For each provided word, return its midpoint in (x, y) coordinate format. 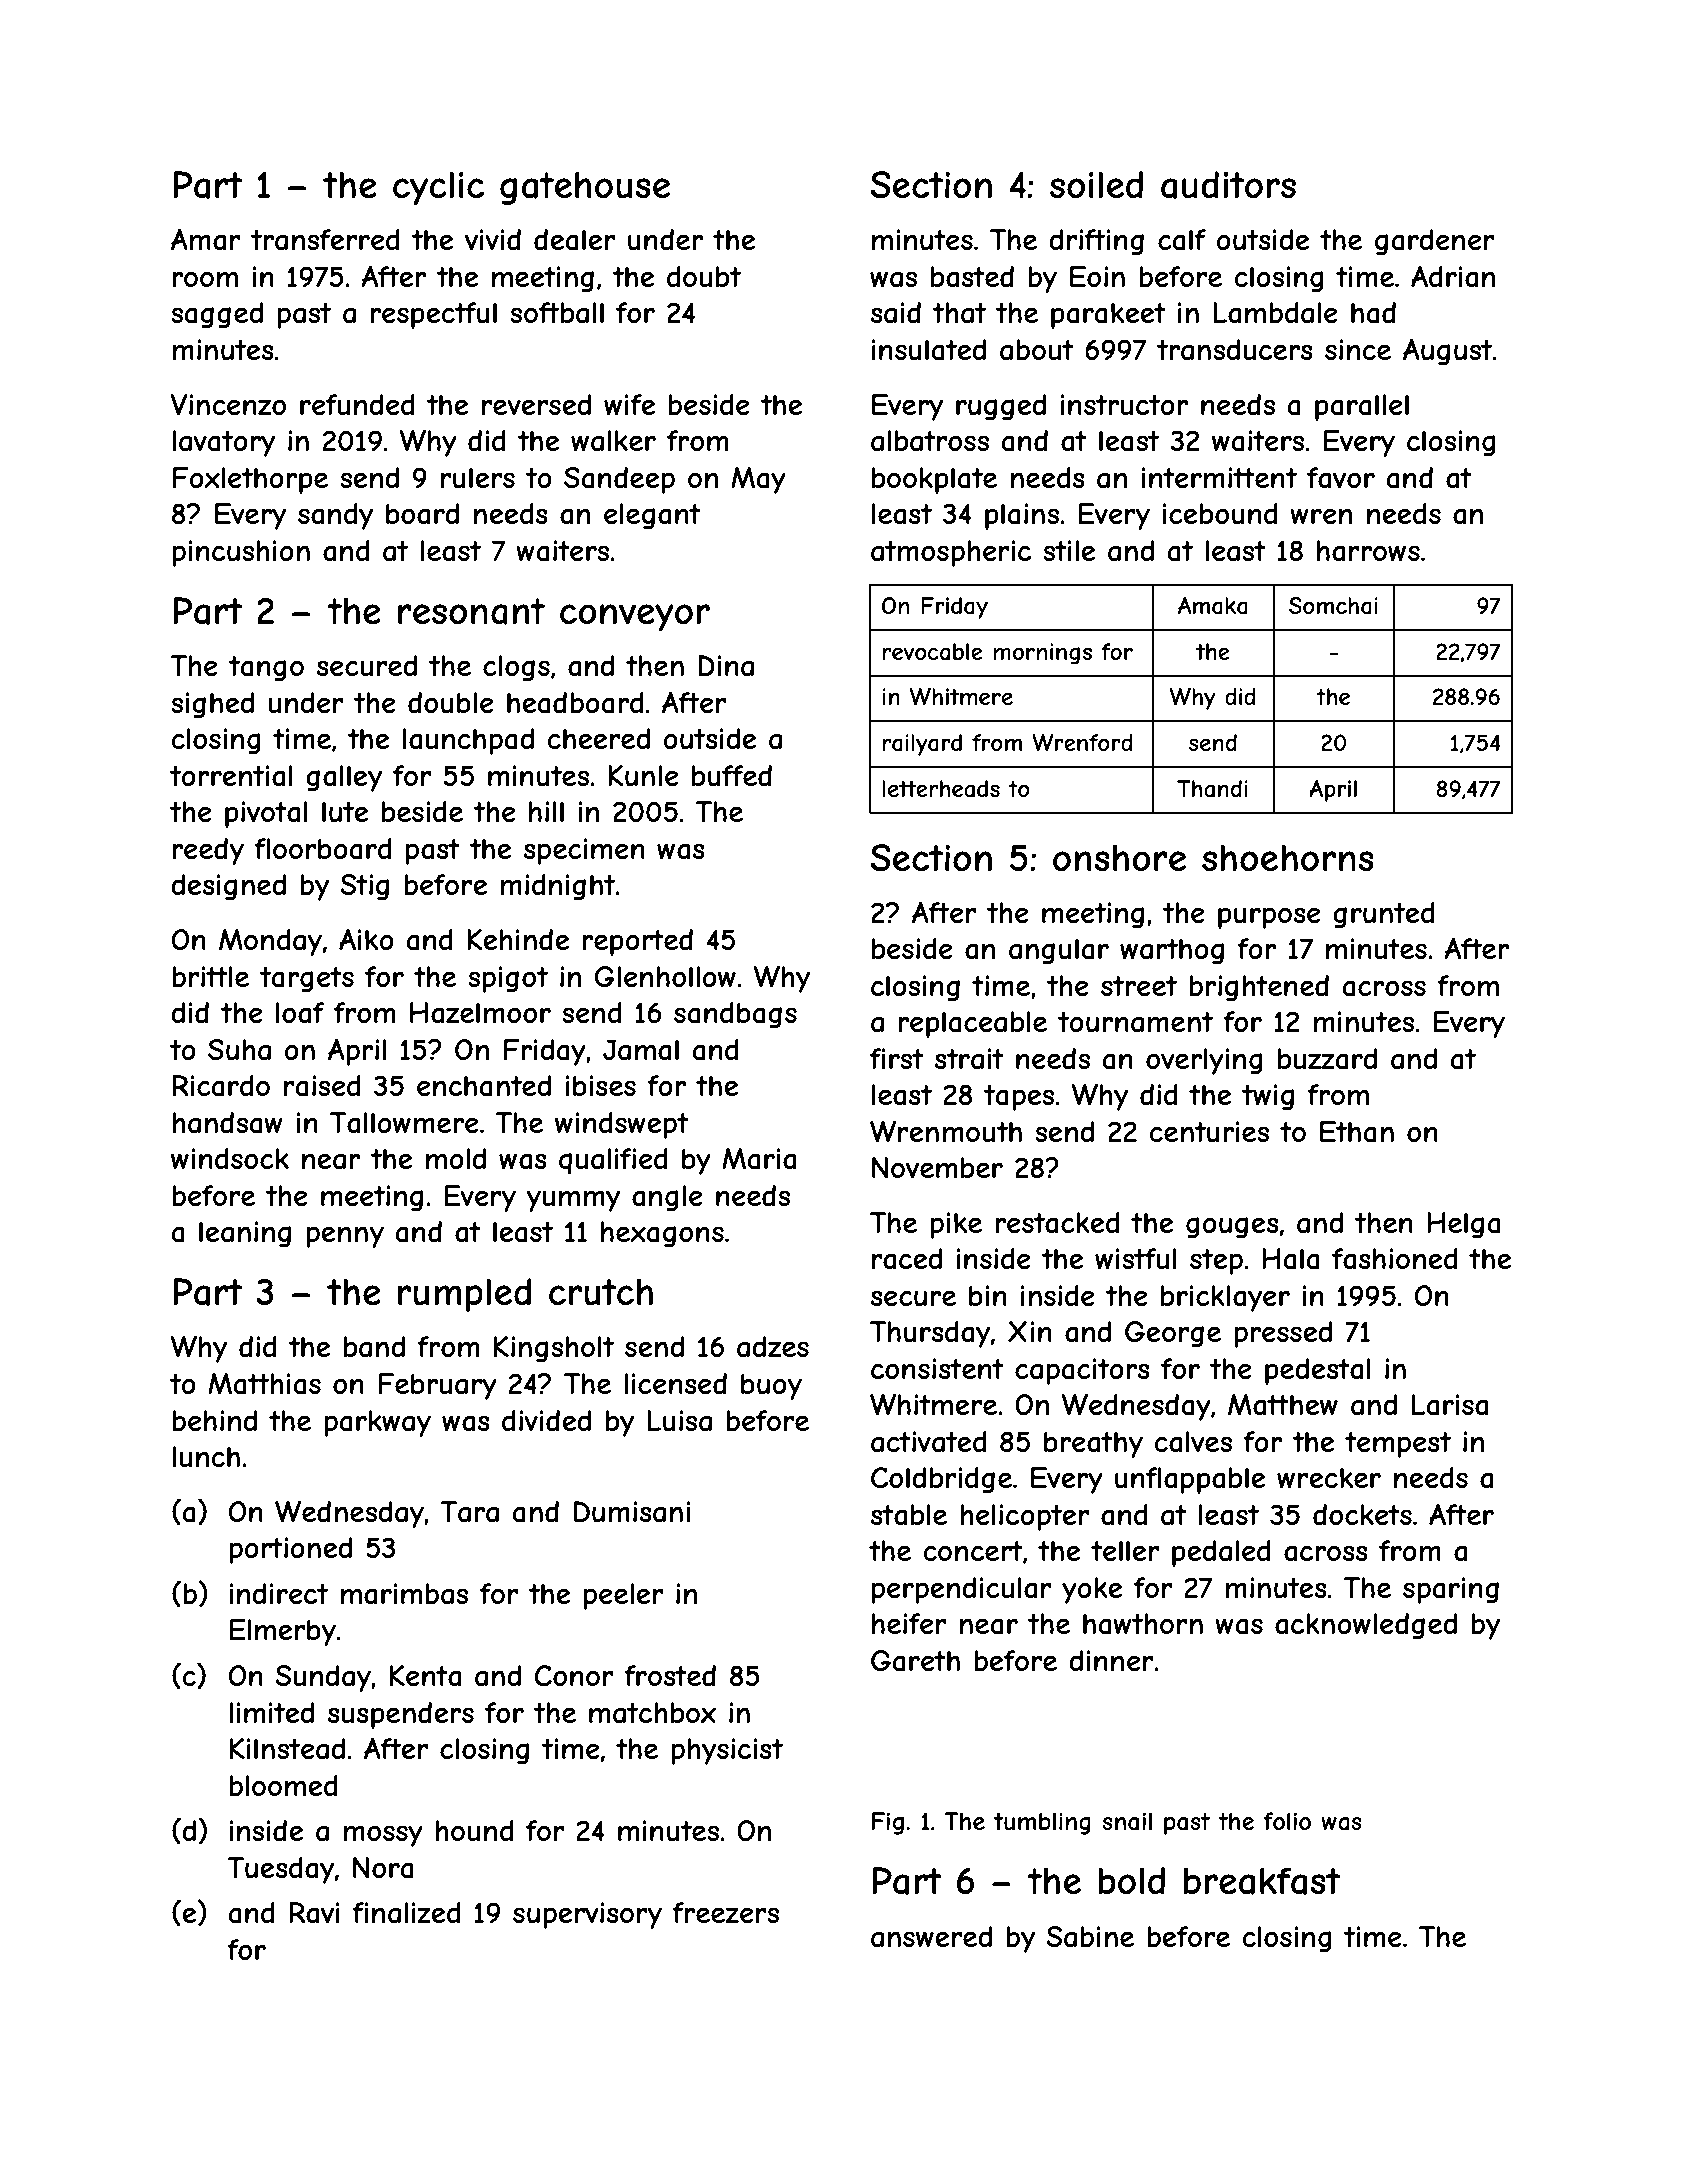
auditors (1228, 185)
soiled (1096, 184)
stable (909, 1515)
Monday (270, 942)
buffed (732, 776)
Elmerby (283, 1632)
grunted (1384, 915)
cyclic (438, 188)
